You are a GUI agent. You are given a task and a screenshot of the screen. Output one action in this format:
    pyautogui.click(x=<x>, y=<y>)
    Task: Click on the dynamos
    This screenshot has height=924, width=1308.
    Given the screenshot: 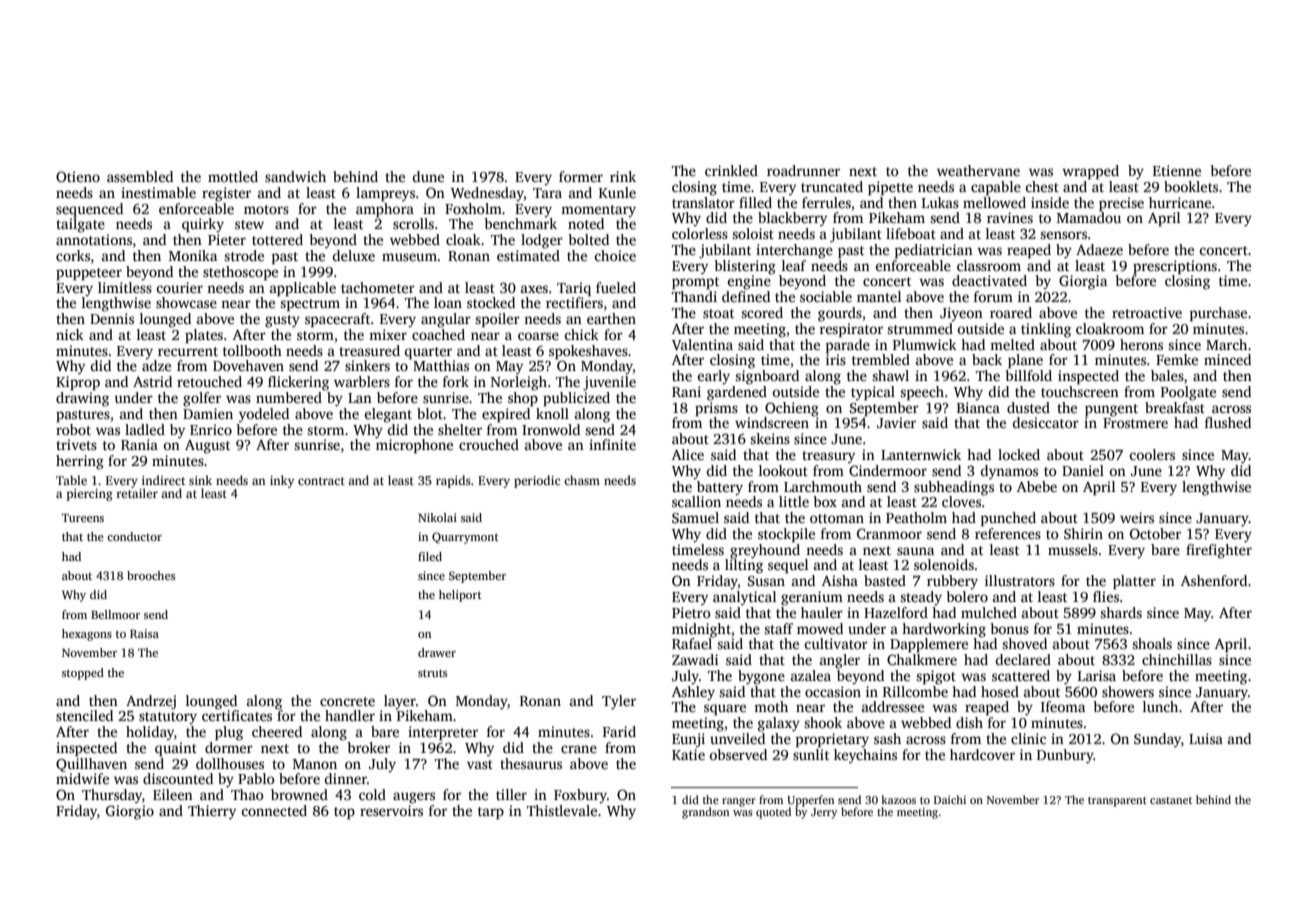 What is the action you would take?
    pyautogui.click(x=1009, y=472)
